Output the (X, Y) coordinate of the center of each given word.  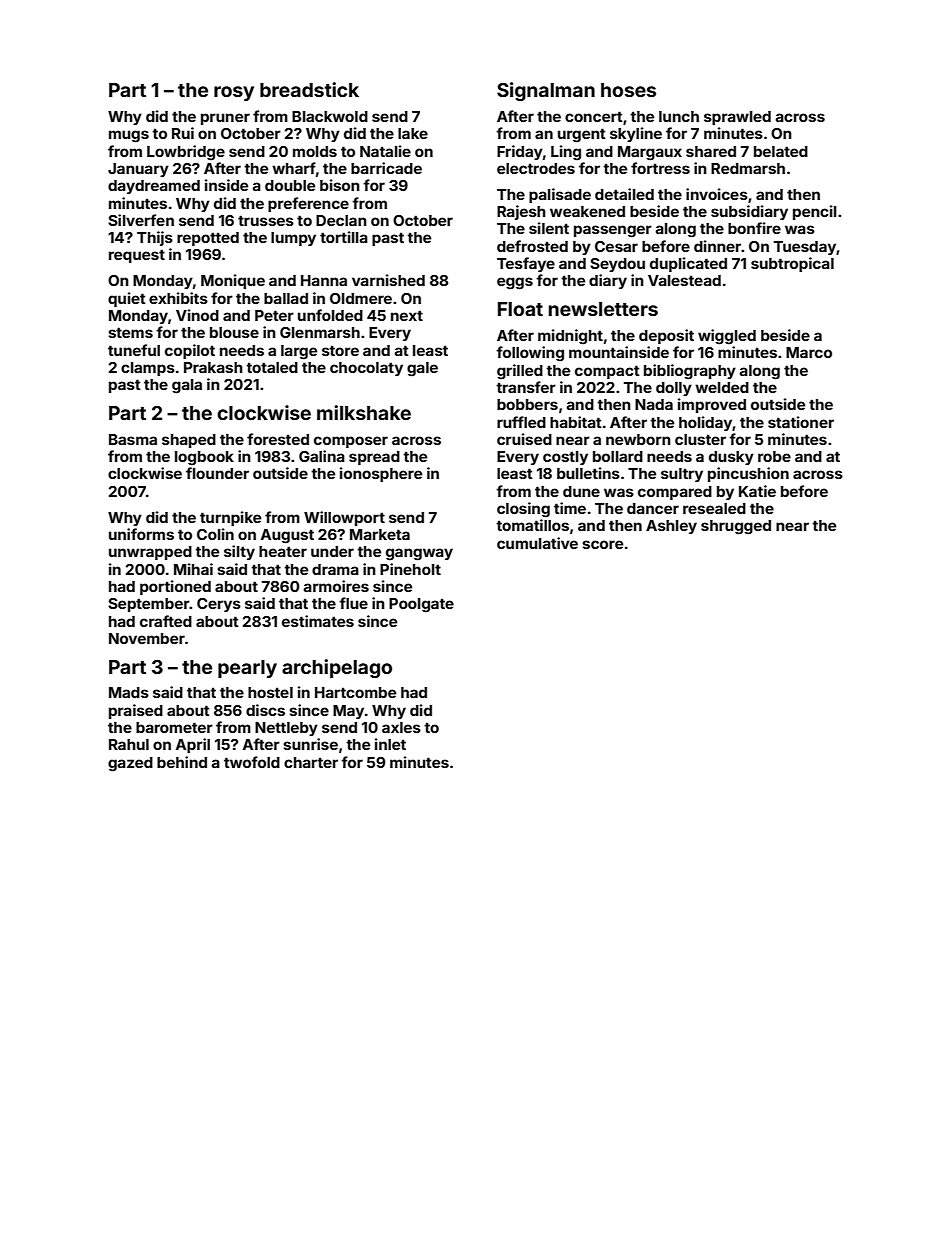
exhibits (178, 298)
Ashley (671, 527)
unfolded (330, 315)
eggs (515, 283)
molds (315, 151)
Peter (274, 315)
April (193, 745)
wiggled (727, 337)
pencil (815, 212)
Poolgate (421, 605)
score (602, 544)
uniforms (141, 534)
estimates (318, 621)
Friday (520, 152)
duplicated (688, 264)
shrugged (736, 527)
